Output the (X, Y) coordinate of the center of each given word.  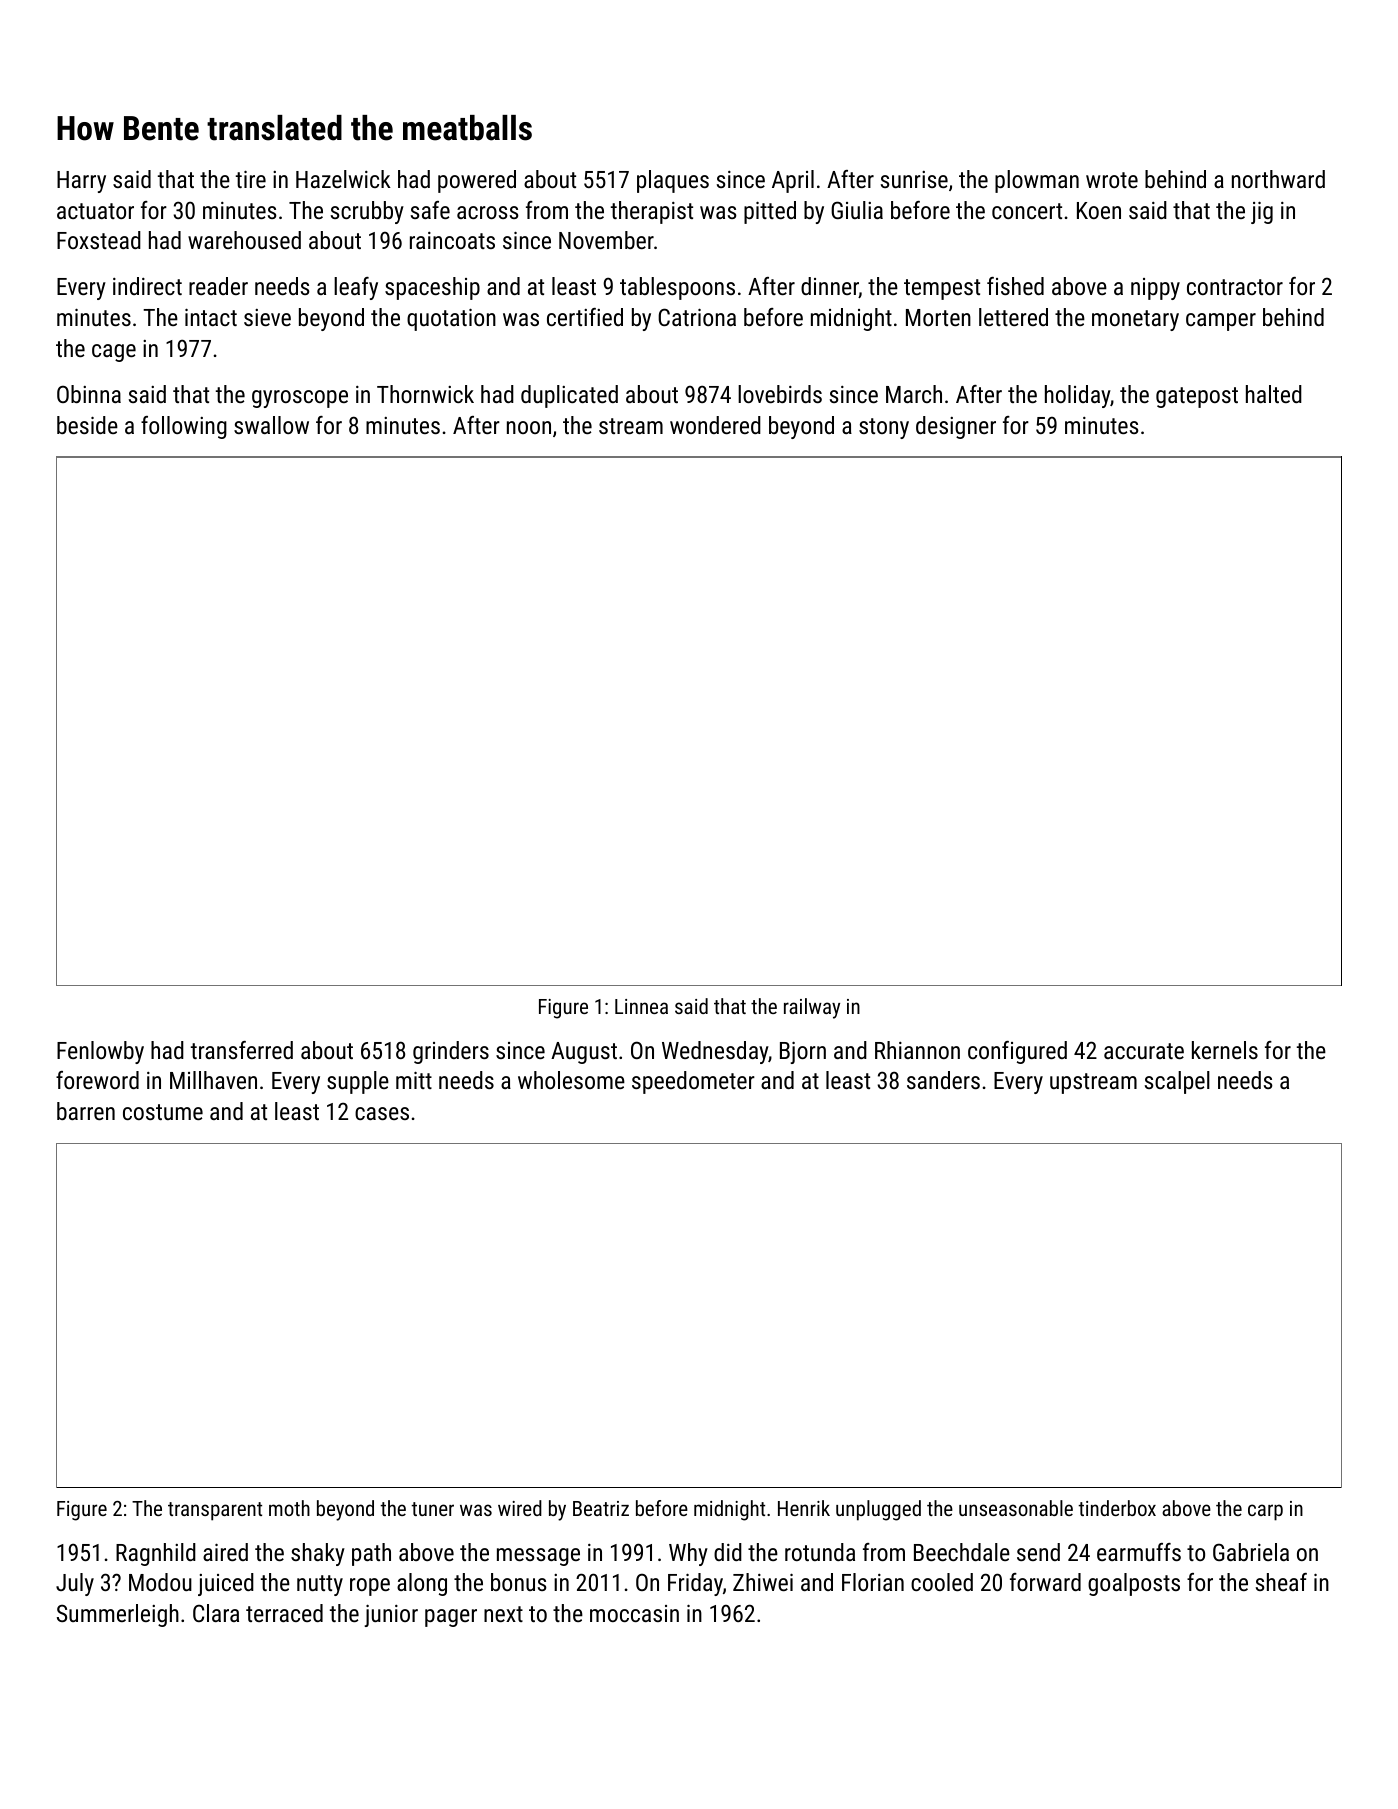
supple (358, 1082)
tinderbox (1117, 1508)
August (584, 1053)
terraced (284, 1613)
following (184, 427)
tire (251, 179)
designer (956, 427)
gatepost (1197, 397)
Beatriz (601, 1508)
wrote (1112, 180)
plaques (673, 181)
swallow (271, 425)
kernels (1225, 1050)
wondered (715, 425)
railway (812, 1008)
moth (289, 1508)
